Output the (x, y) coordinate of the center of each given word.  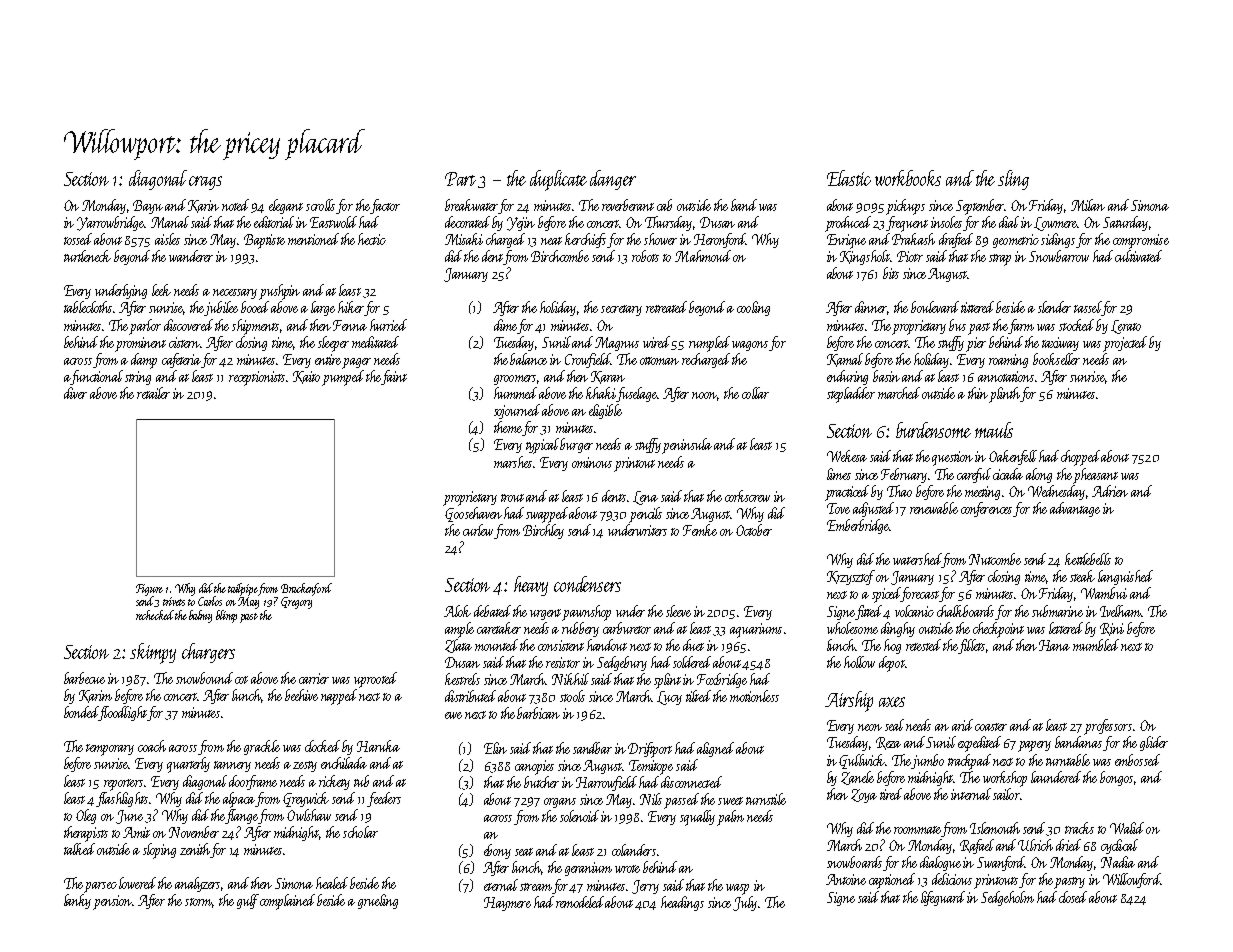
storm (199, 903)
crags (205, 183)
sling (1013, 180)
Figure (149, 590)
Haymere (507, 904)
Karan (608, 377)
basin (886, 376)
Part (460, 179)
